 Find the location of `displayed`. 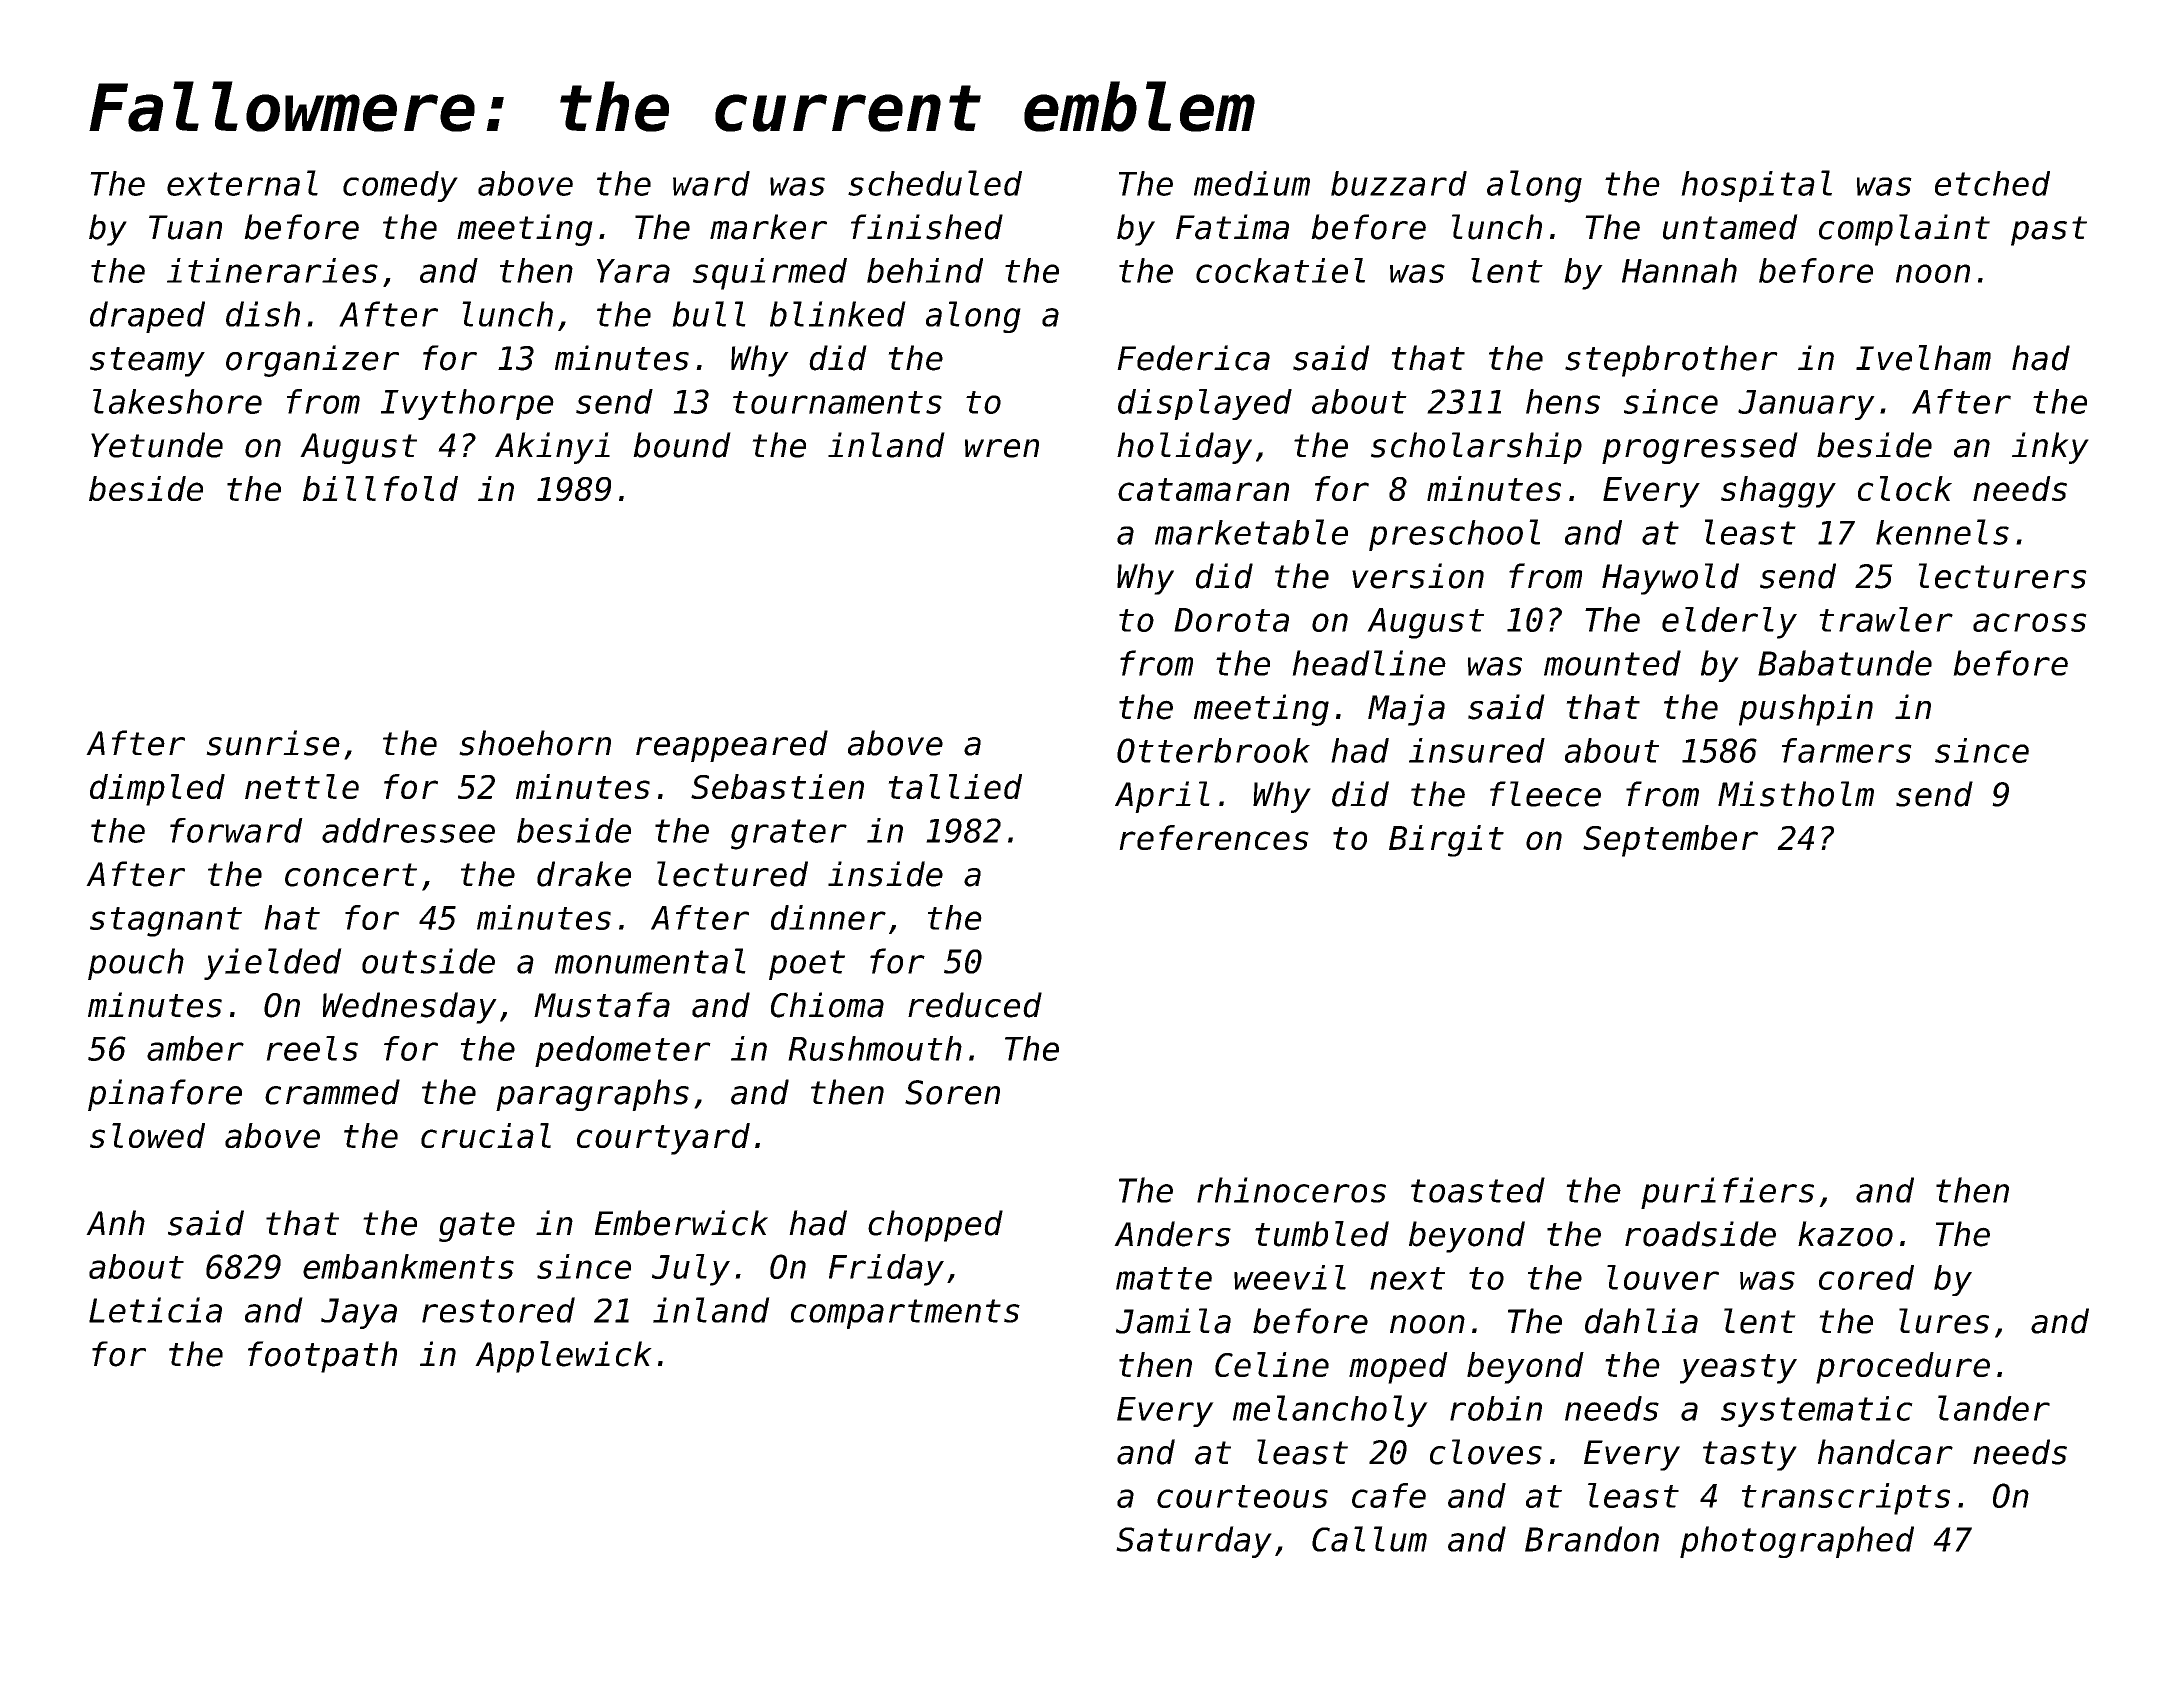

displayed is located at coordinates (1205, 404).
